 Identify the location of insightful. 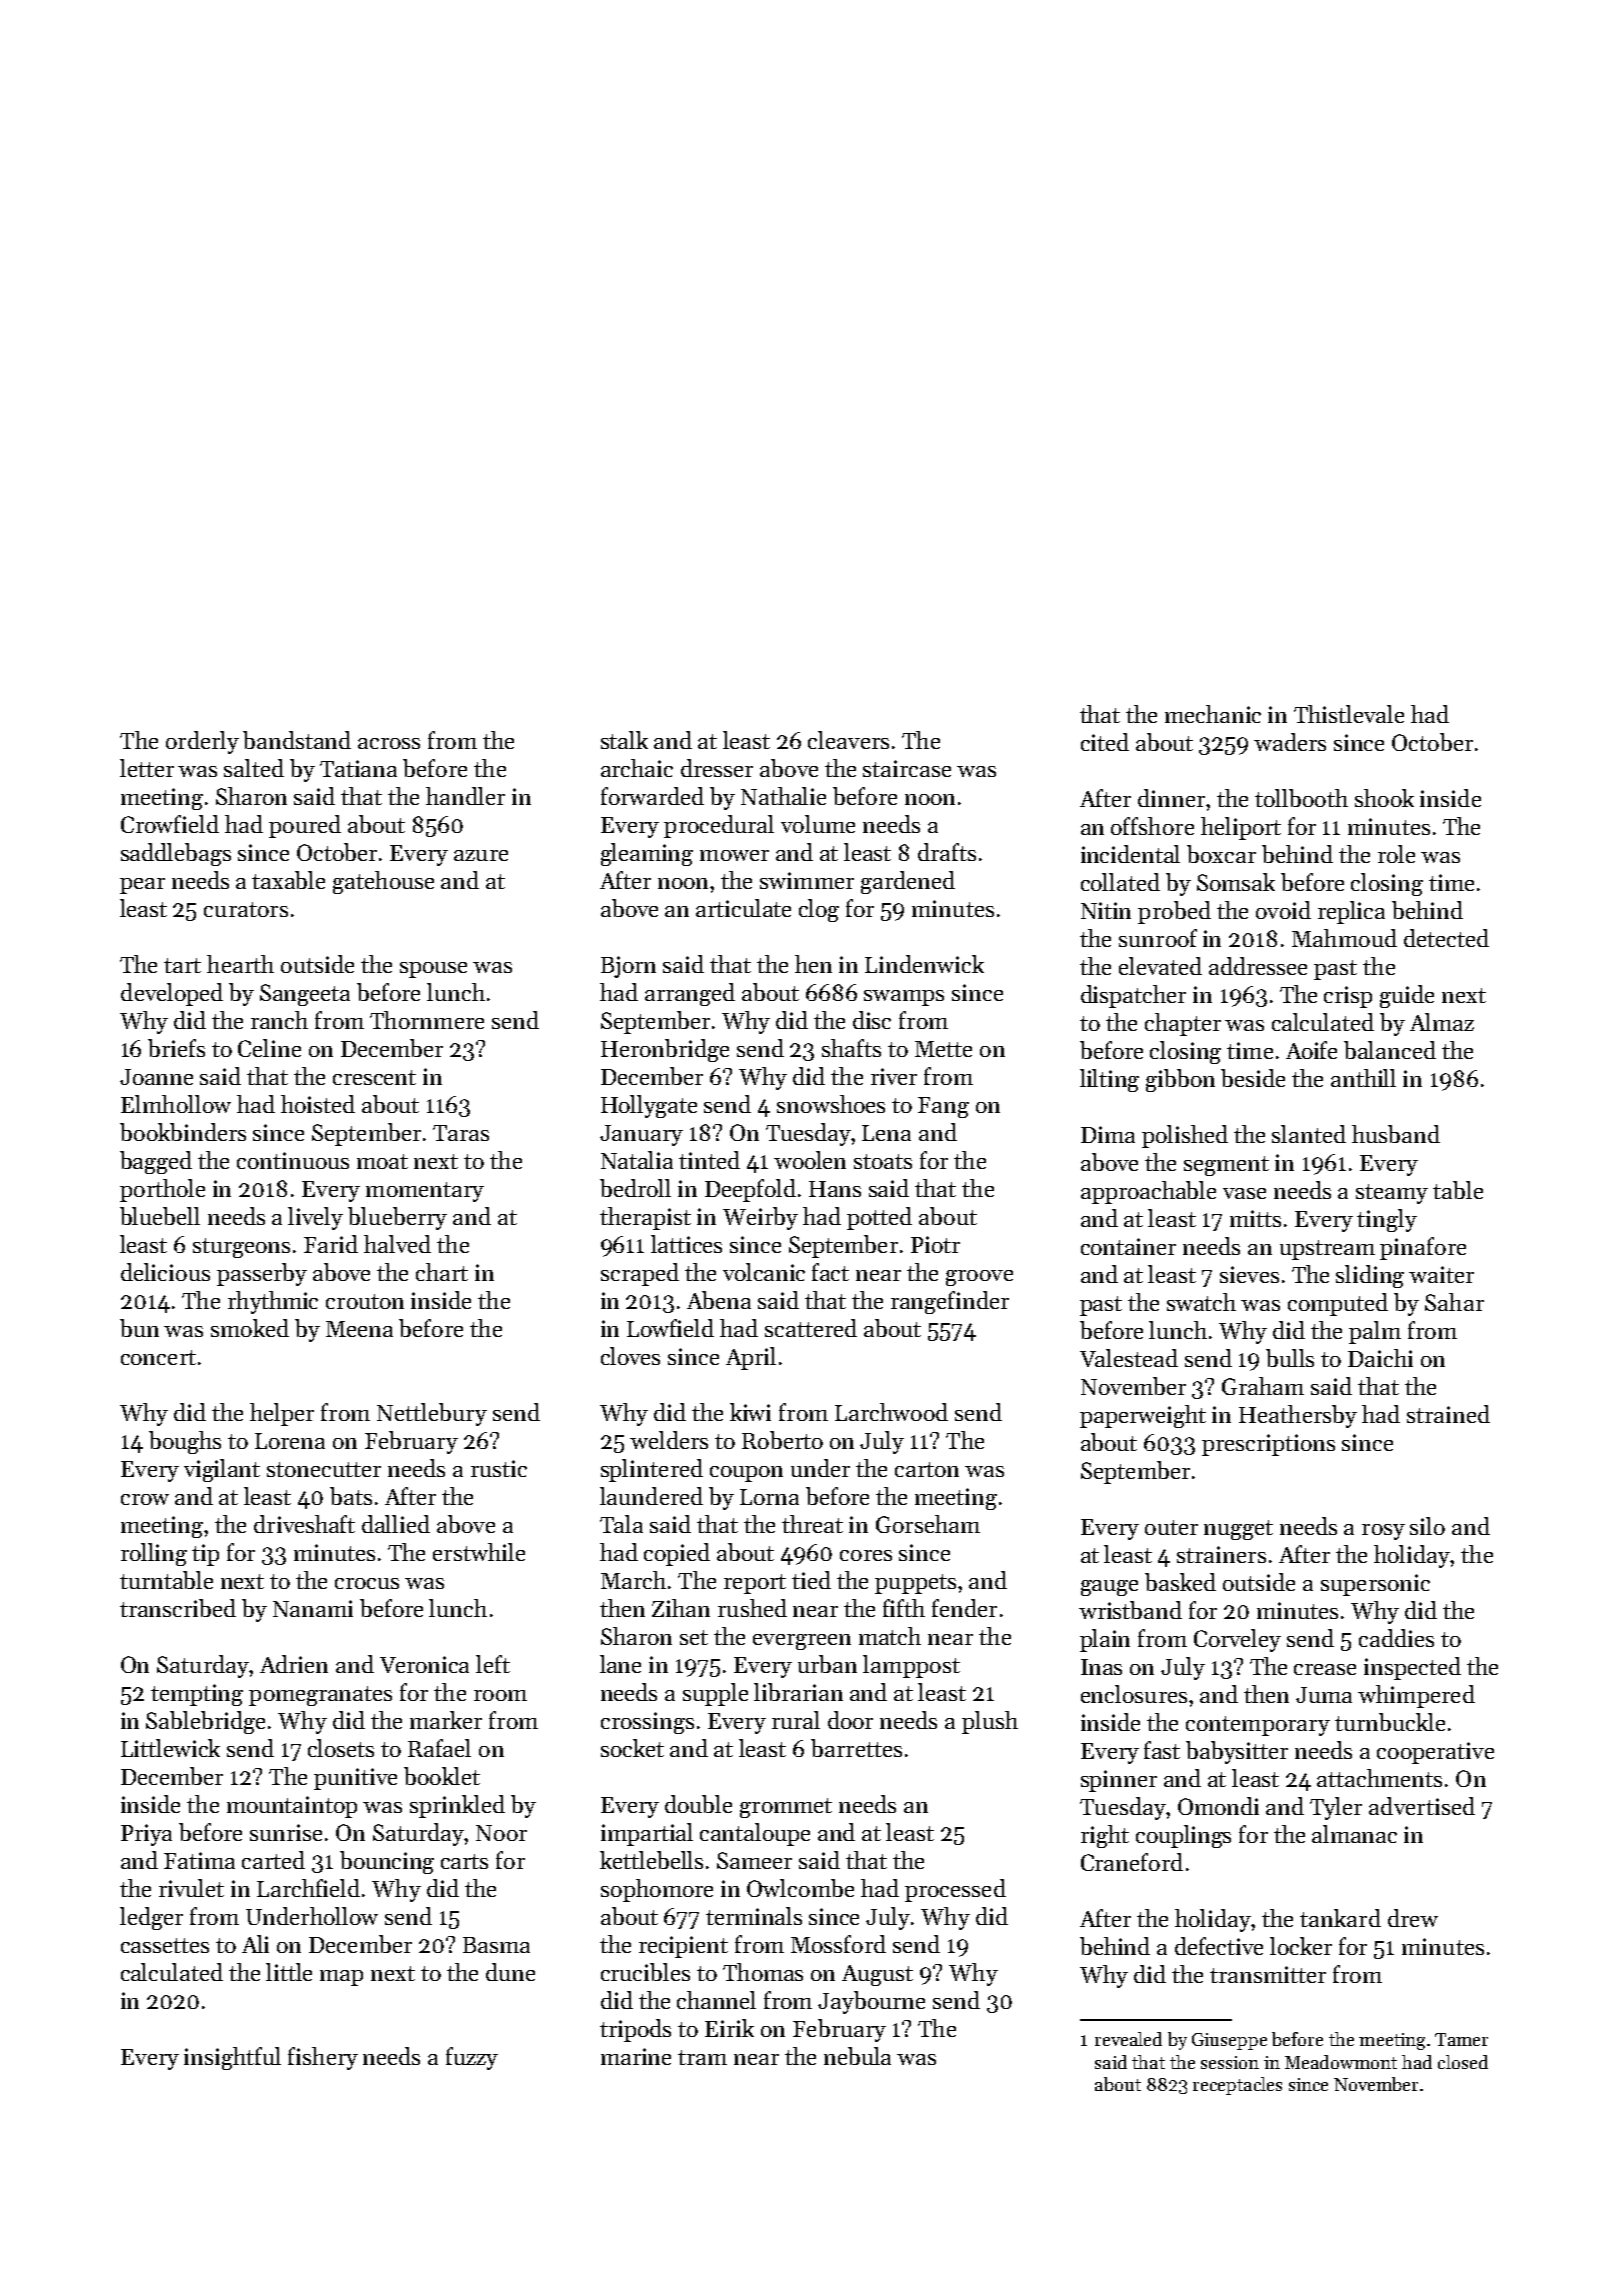
(232, 2058).
